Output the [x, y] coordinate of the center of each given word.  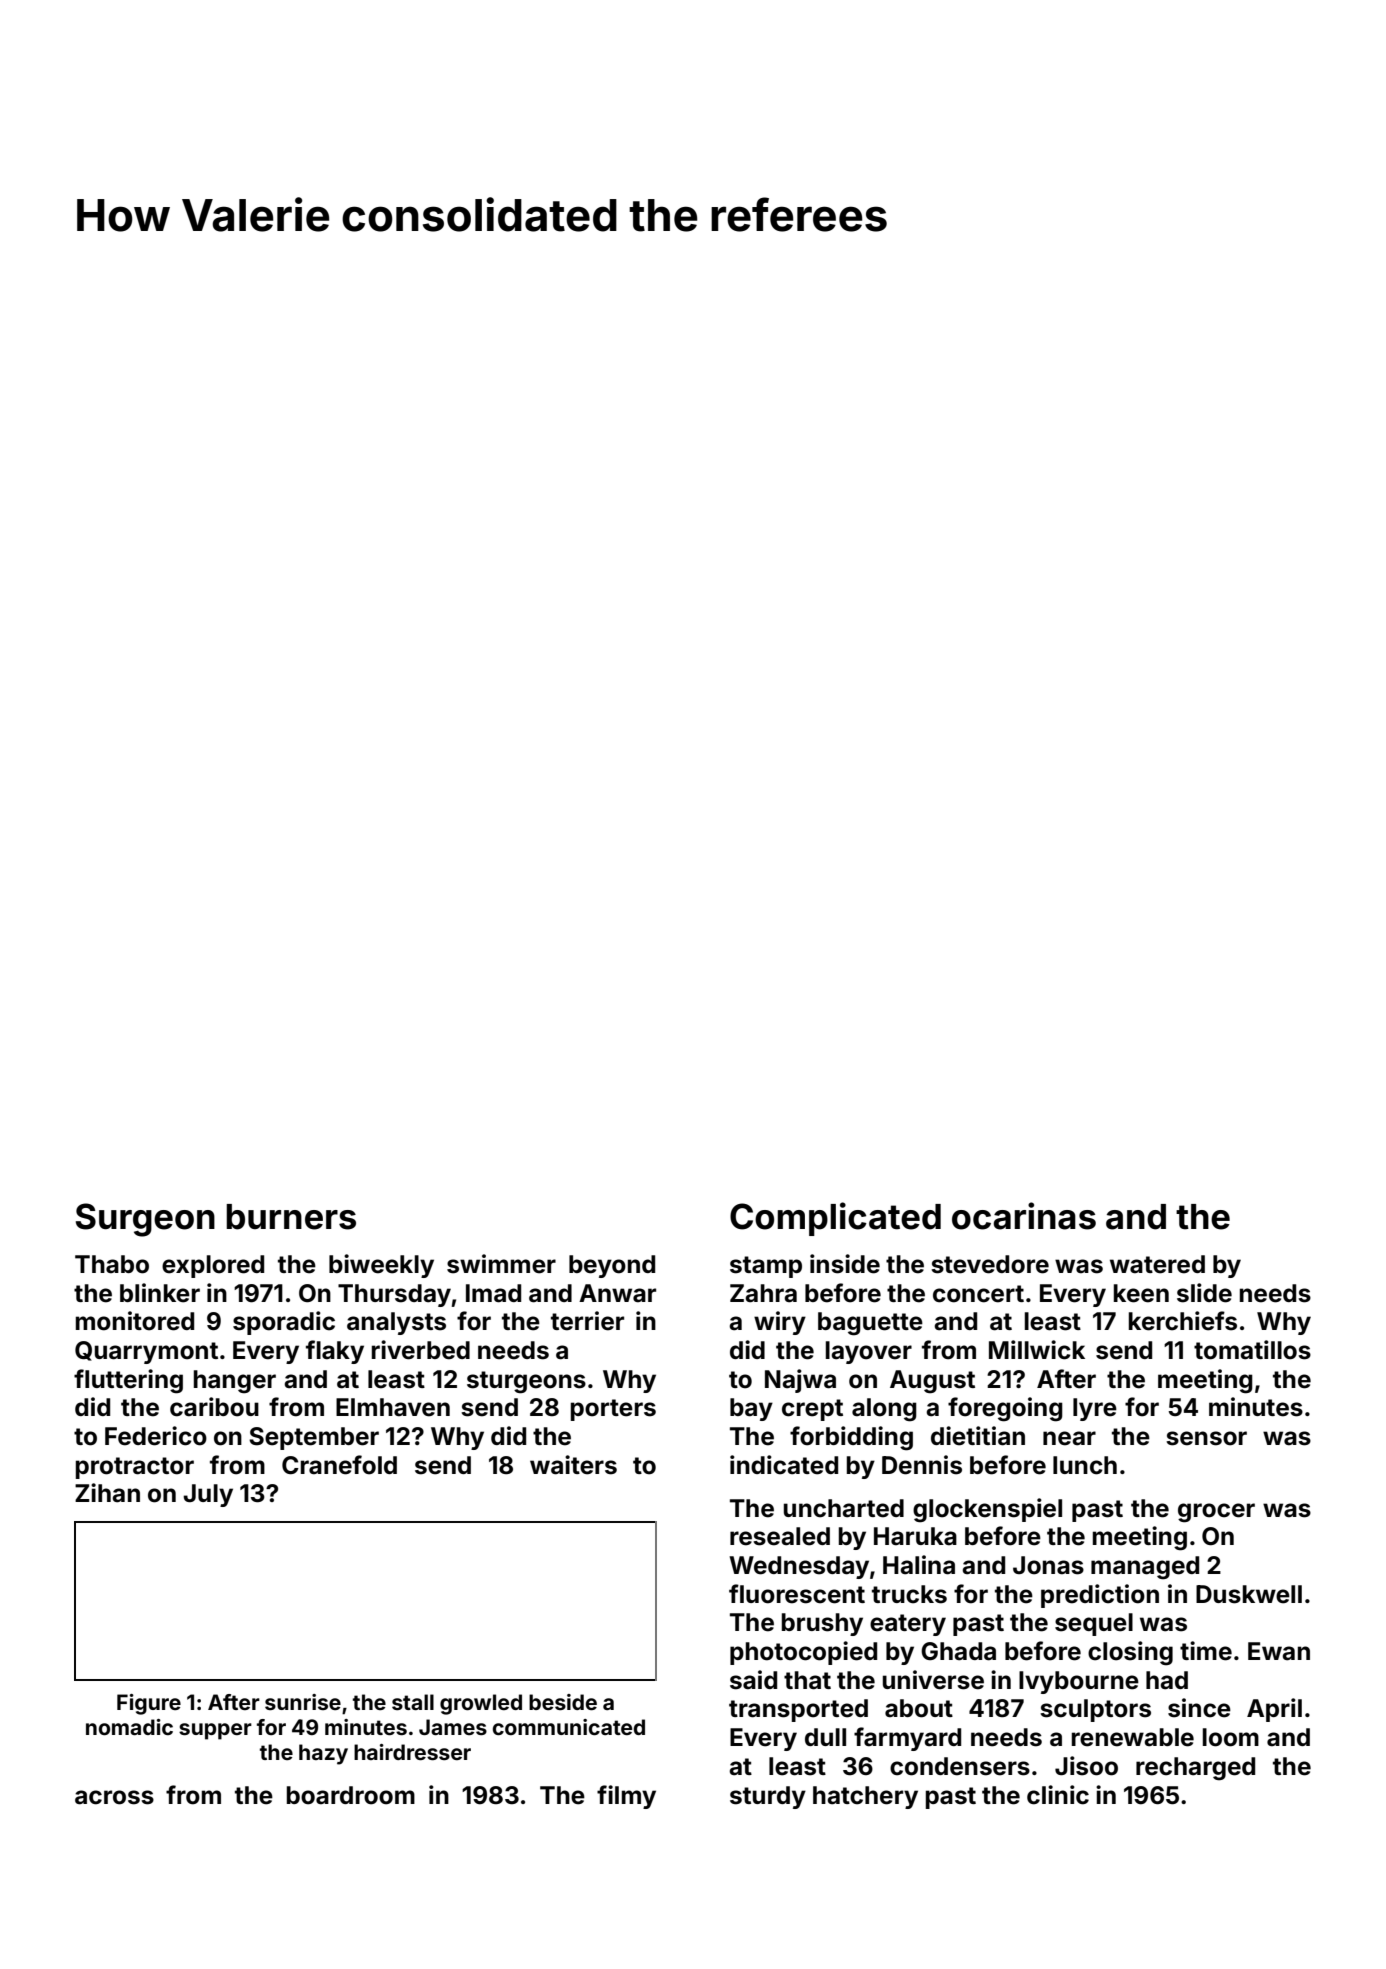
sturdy [768, 1797]
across [114, 1797]
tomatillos [1252, 1350]
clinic [1058, 1795]
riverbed [421, 1350]
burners [291, 1217]
